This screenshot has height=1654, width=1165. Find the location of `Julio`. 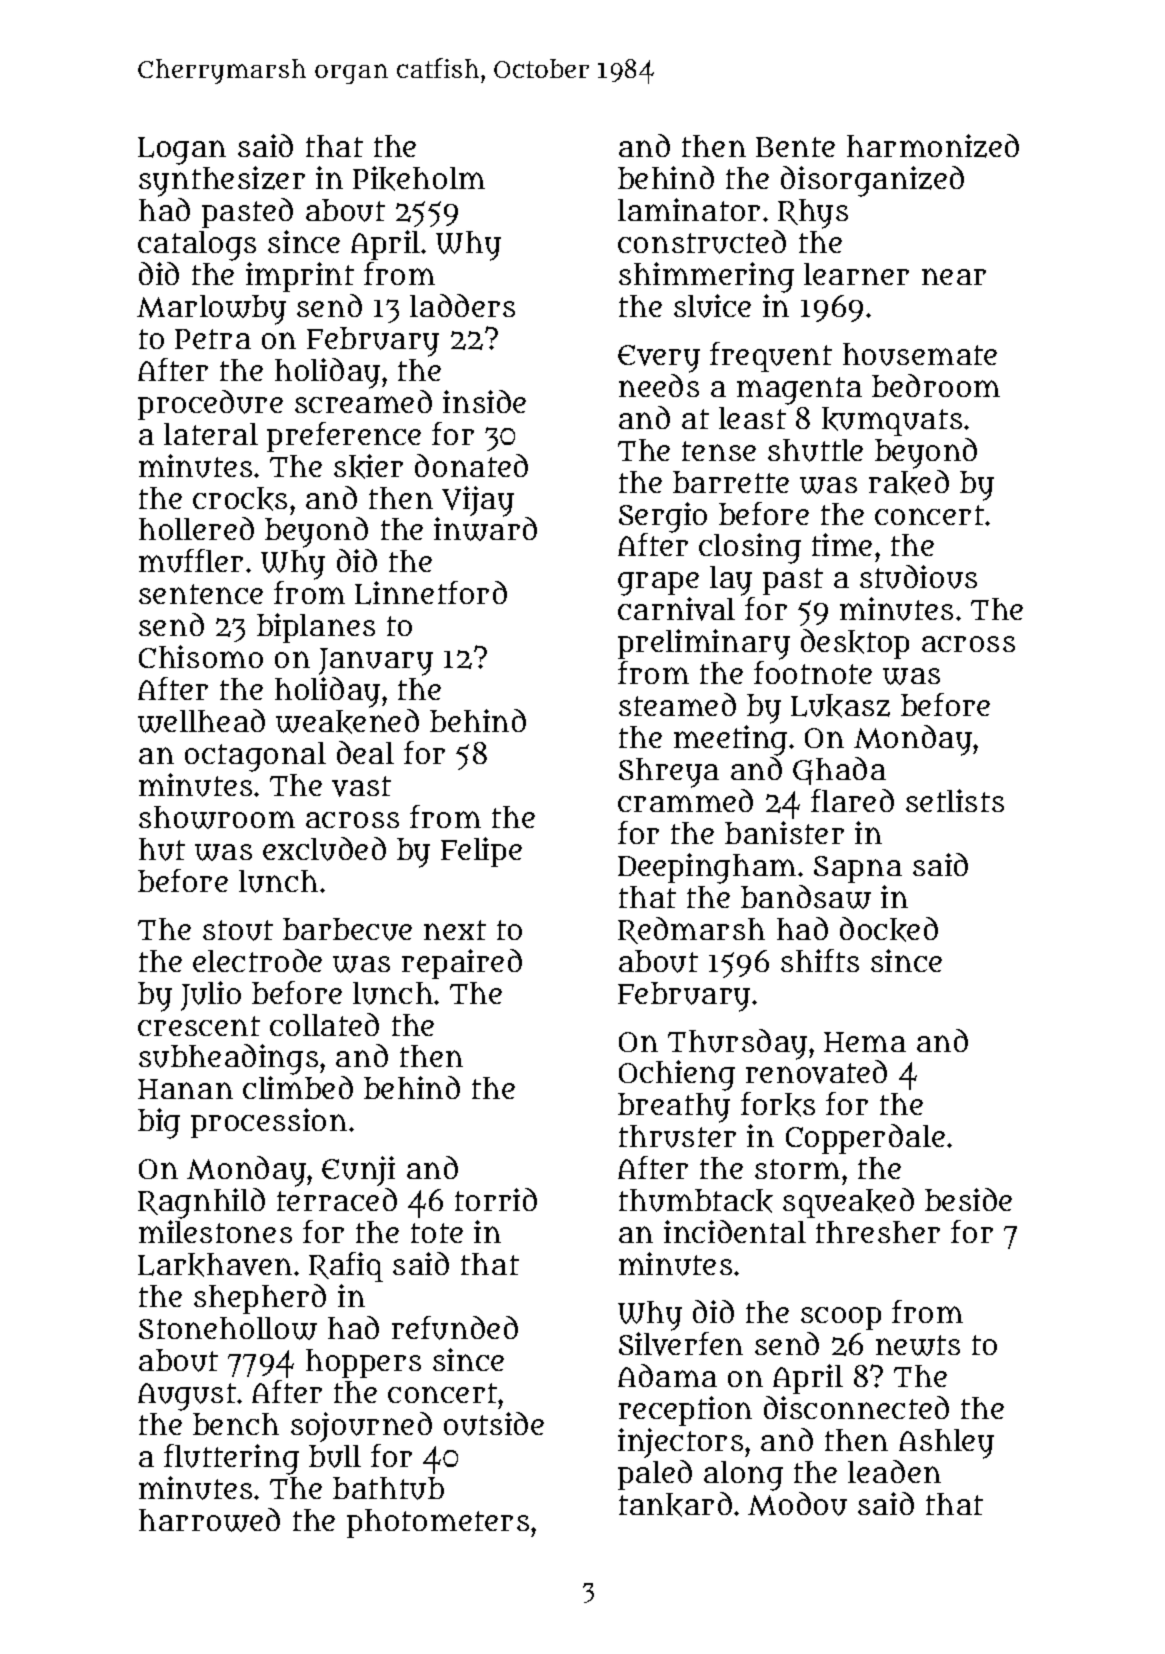

Julio is located at coordinates (211, 996).
